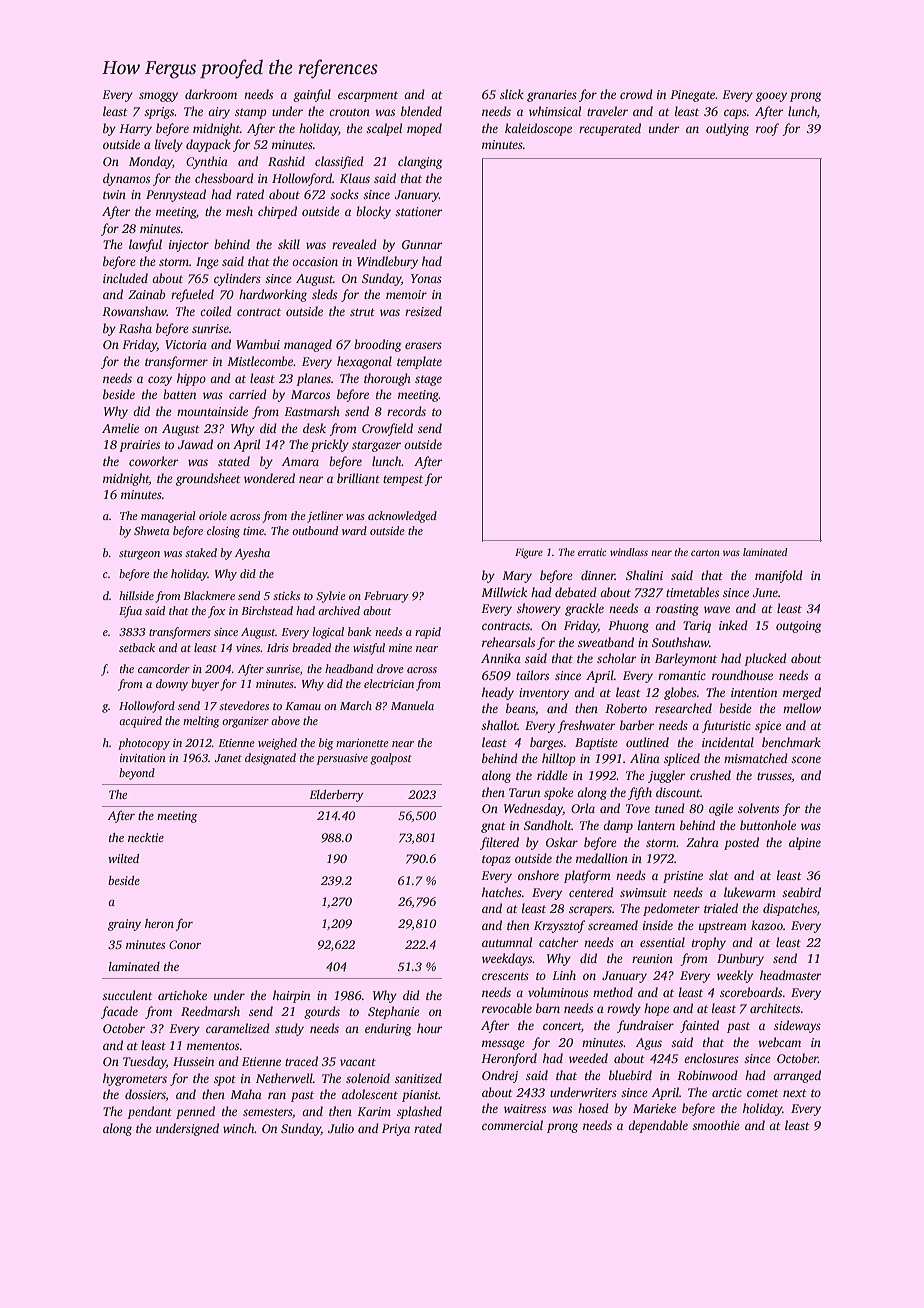 This document has height=1308, width=924. What do you see at coordinates (201, 552) in the document?
I see `staked` at bounding box center [201, 552].
